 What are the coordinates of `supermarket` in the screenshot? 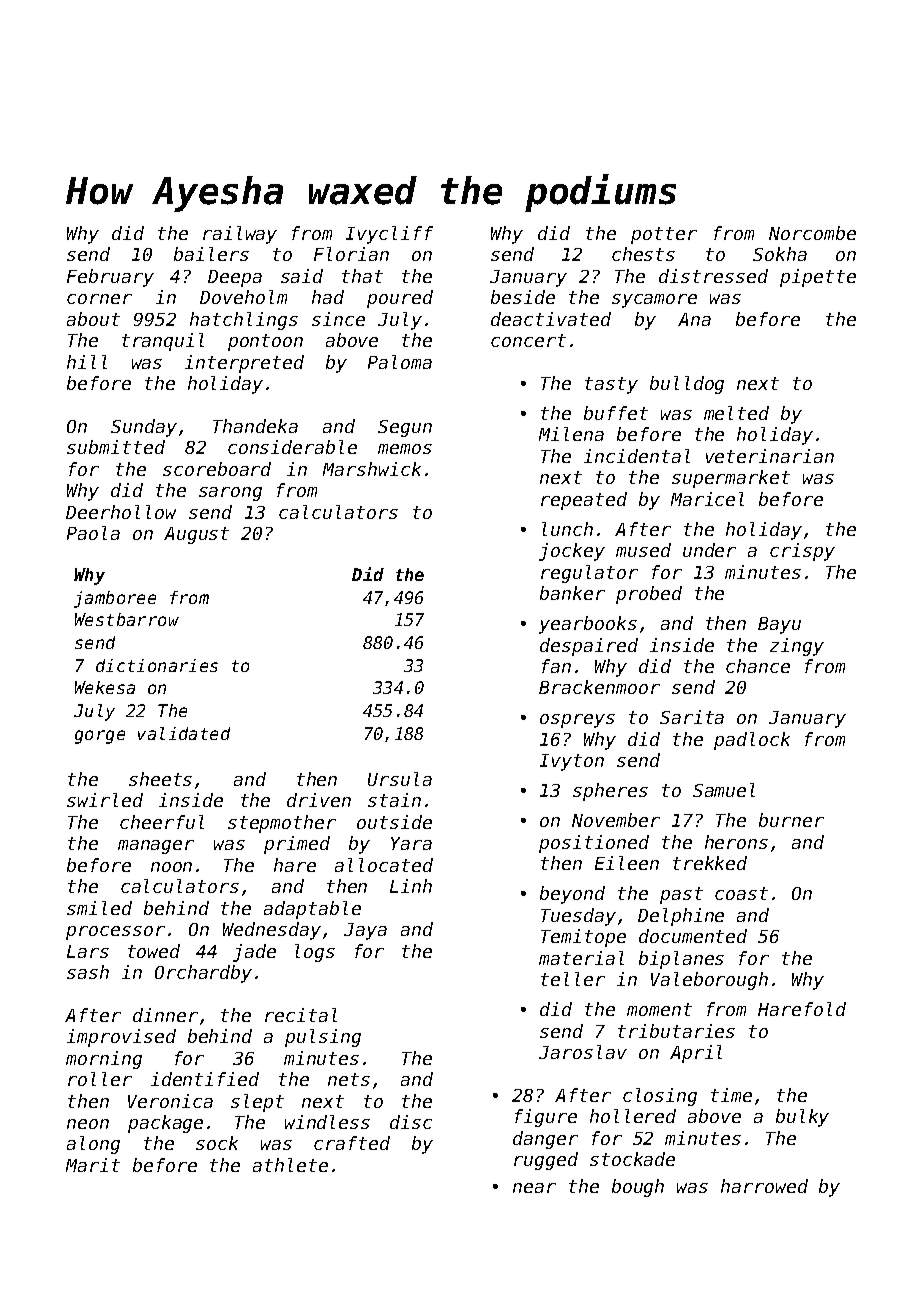 It's located at (731, 479).
